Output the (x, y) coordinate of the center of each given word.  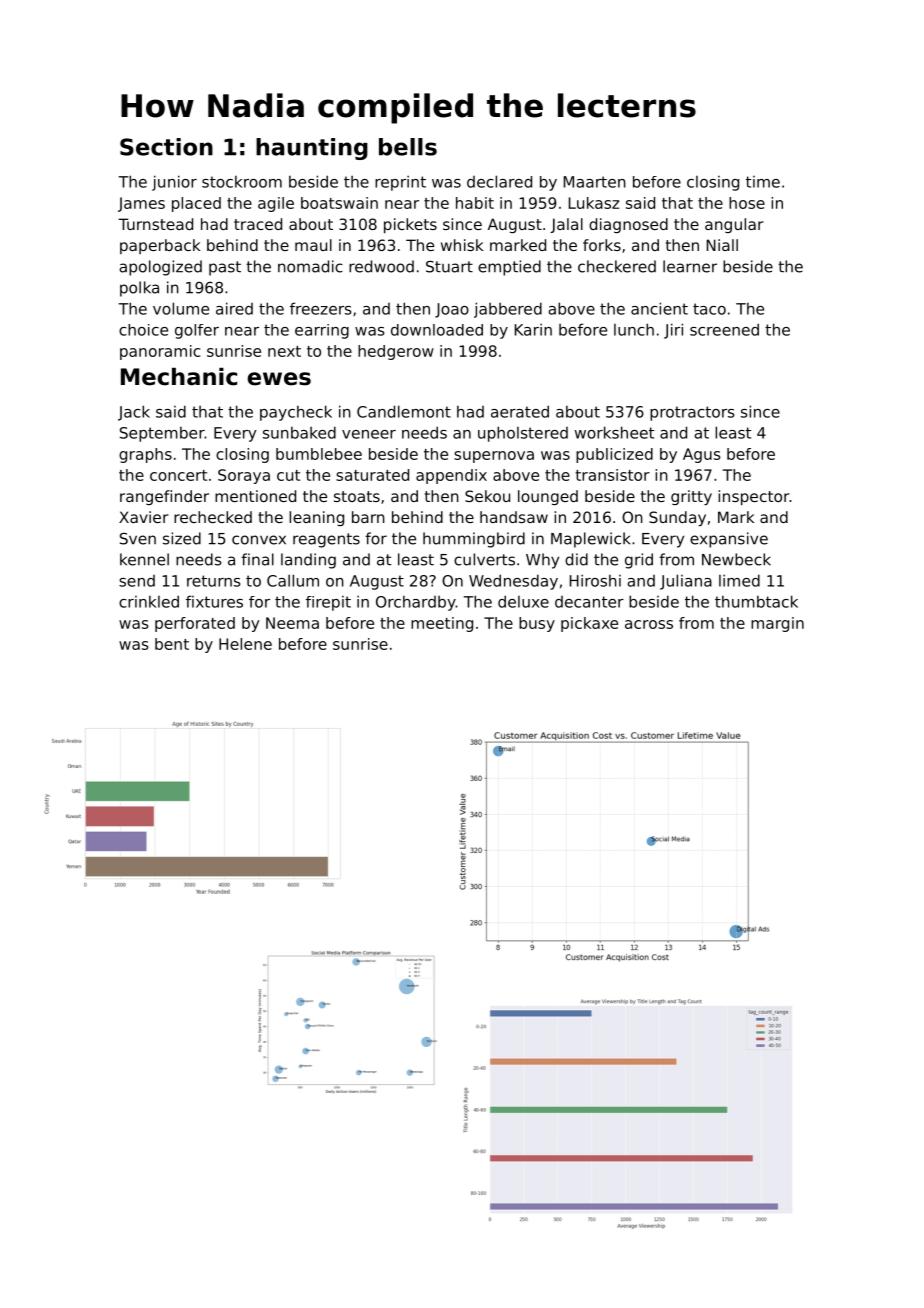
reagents (326, 540)
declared (499, 181)
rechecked (213, 517)
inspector (753, 497)
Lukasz (594, 203)
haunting (312, 149)
